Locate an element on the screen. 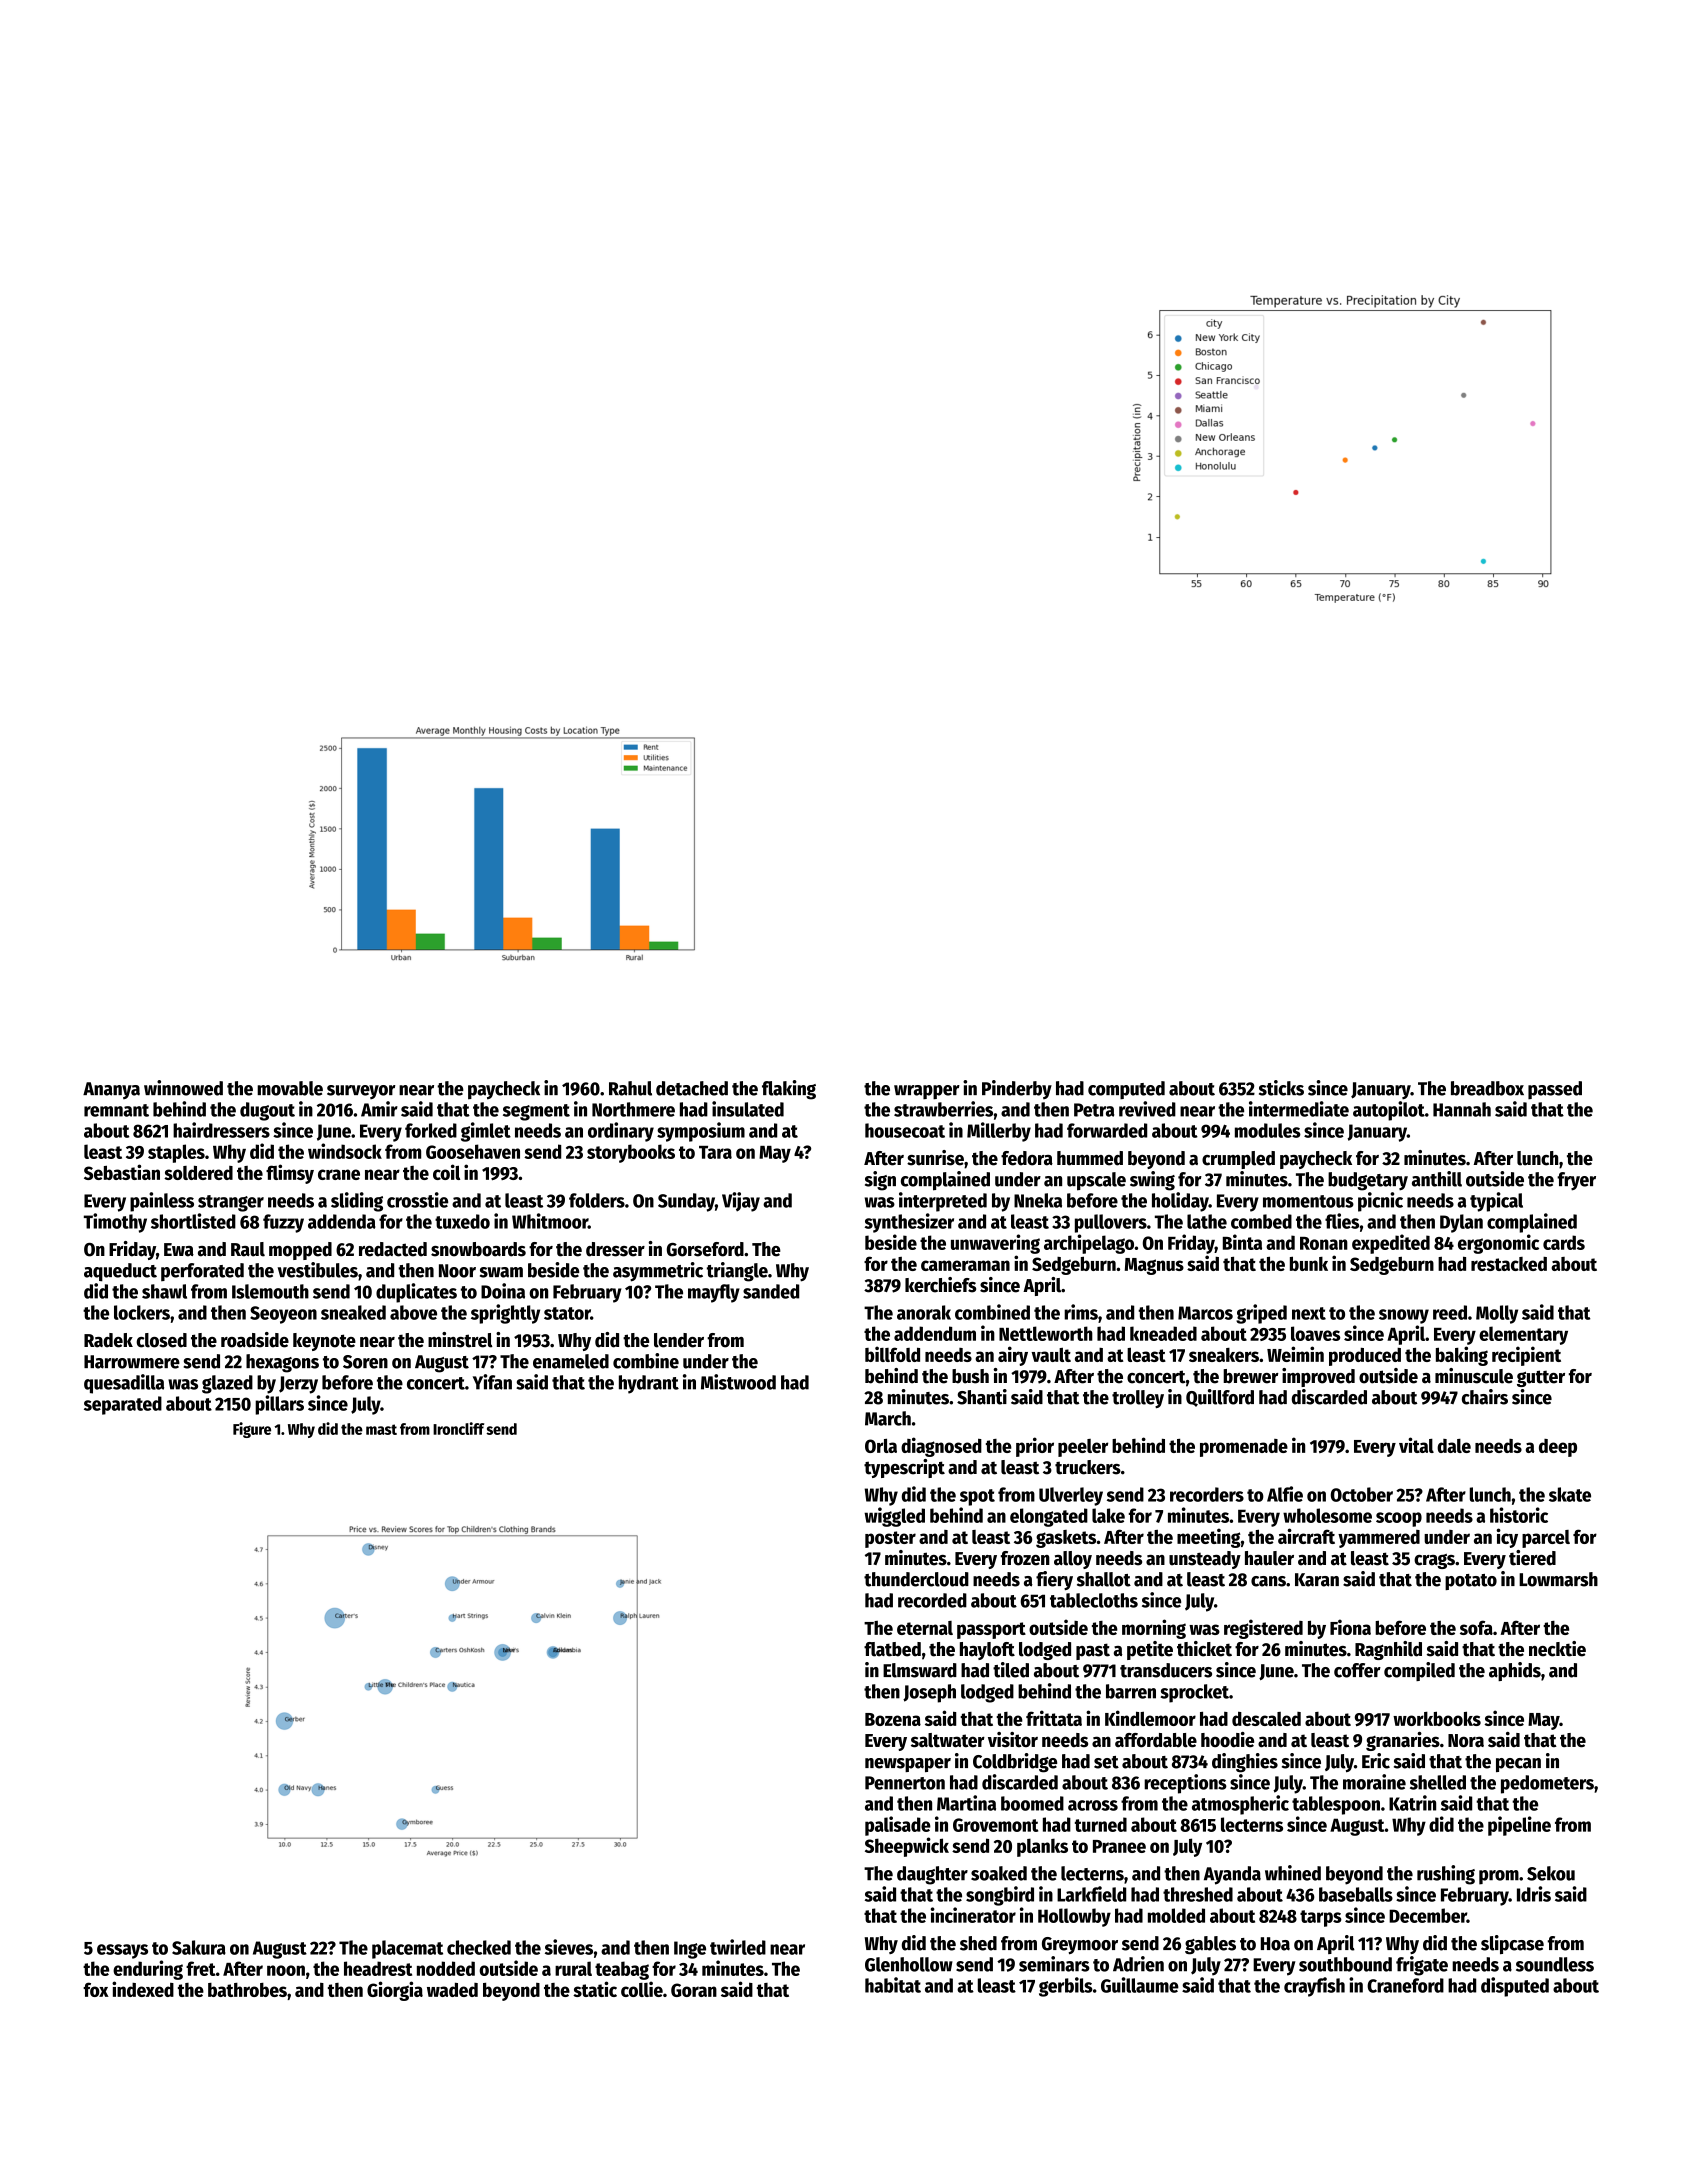  Bozena is located at coordinates (893, 1719).
